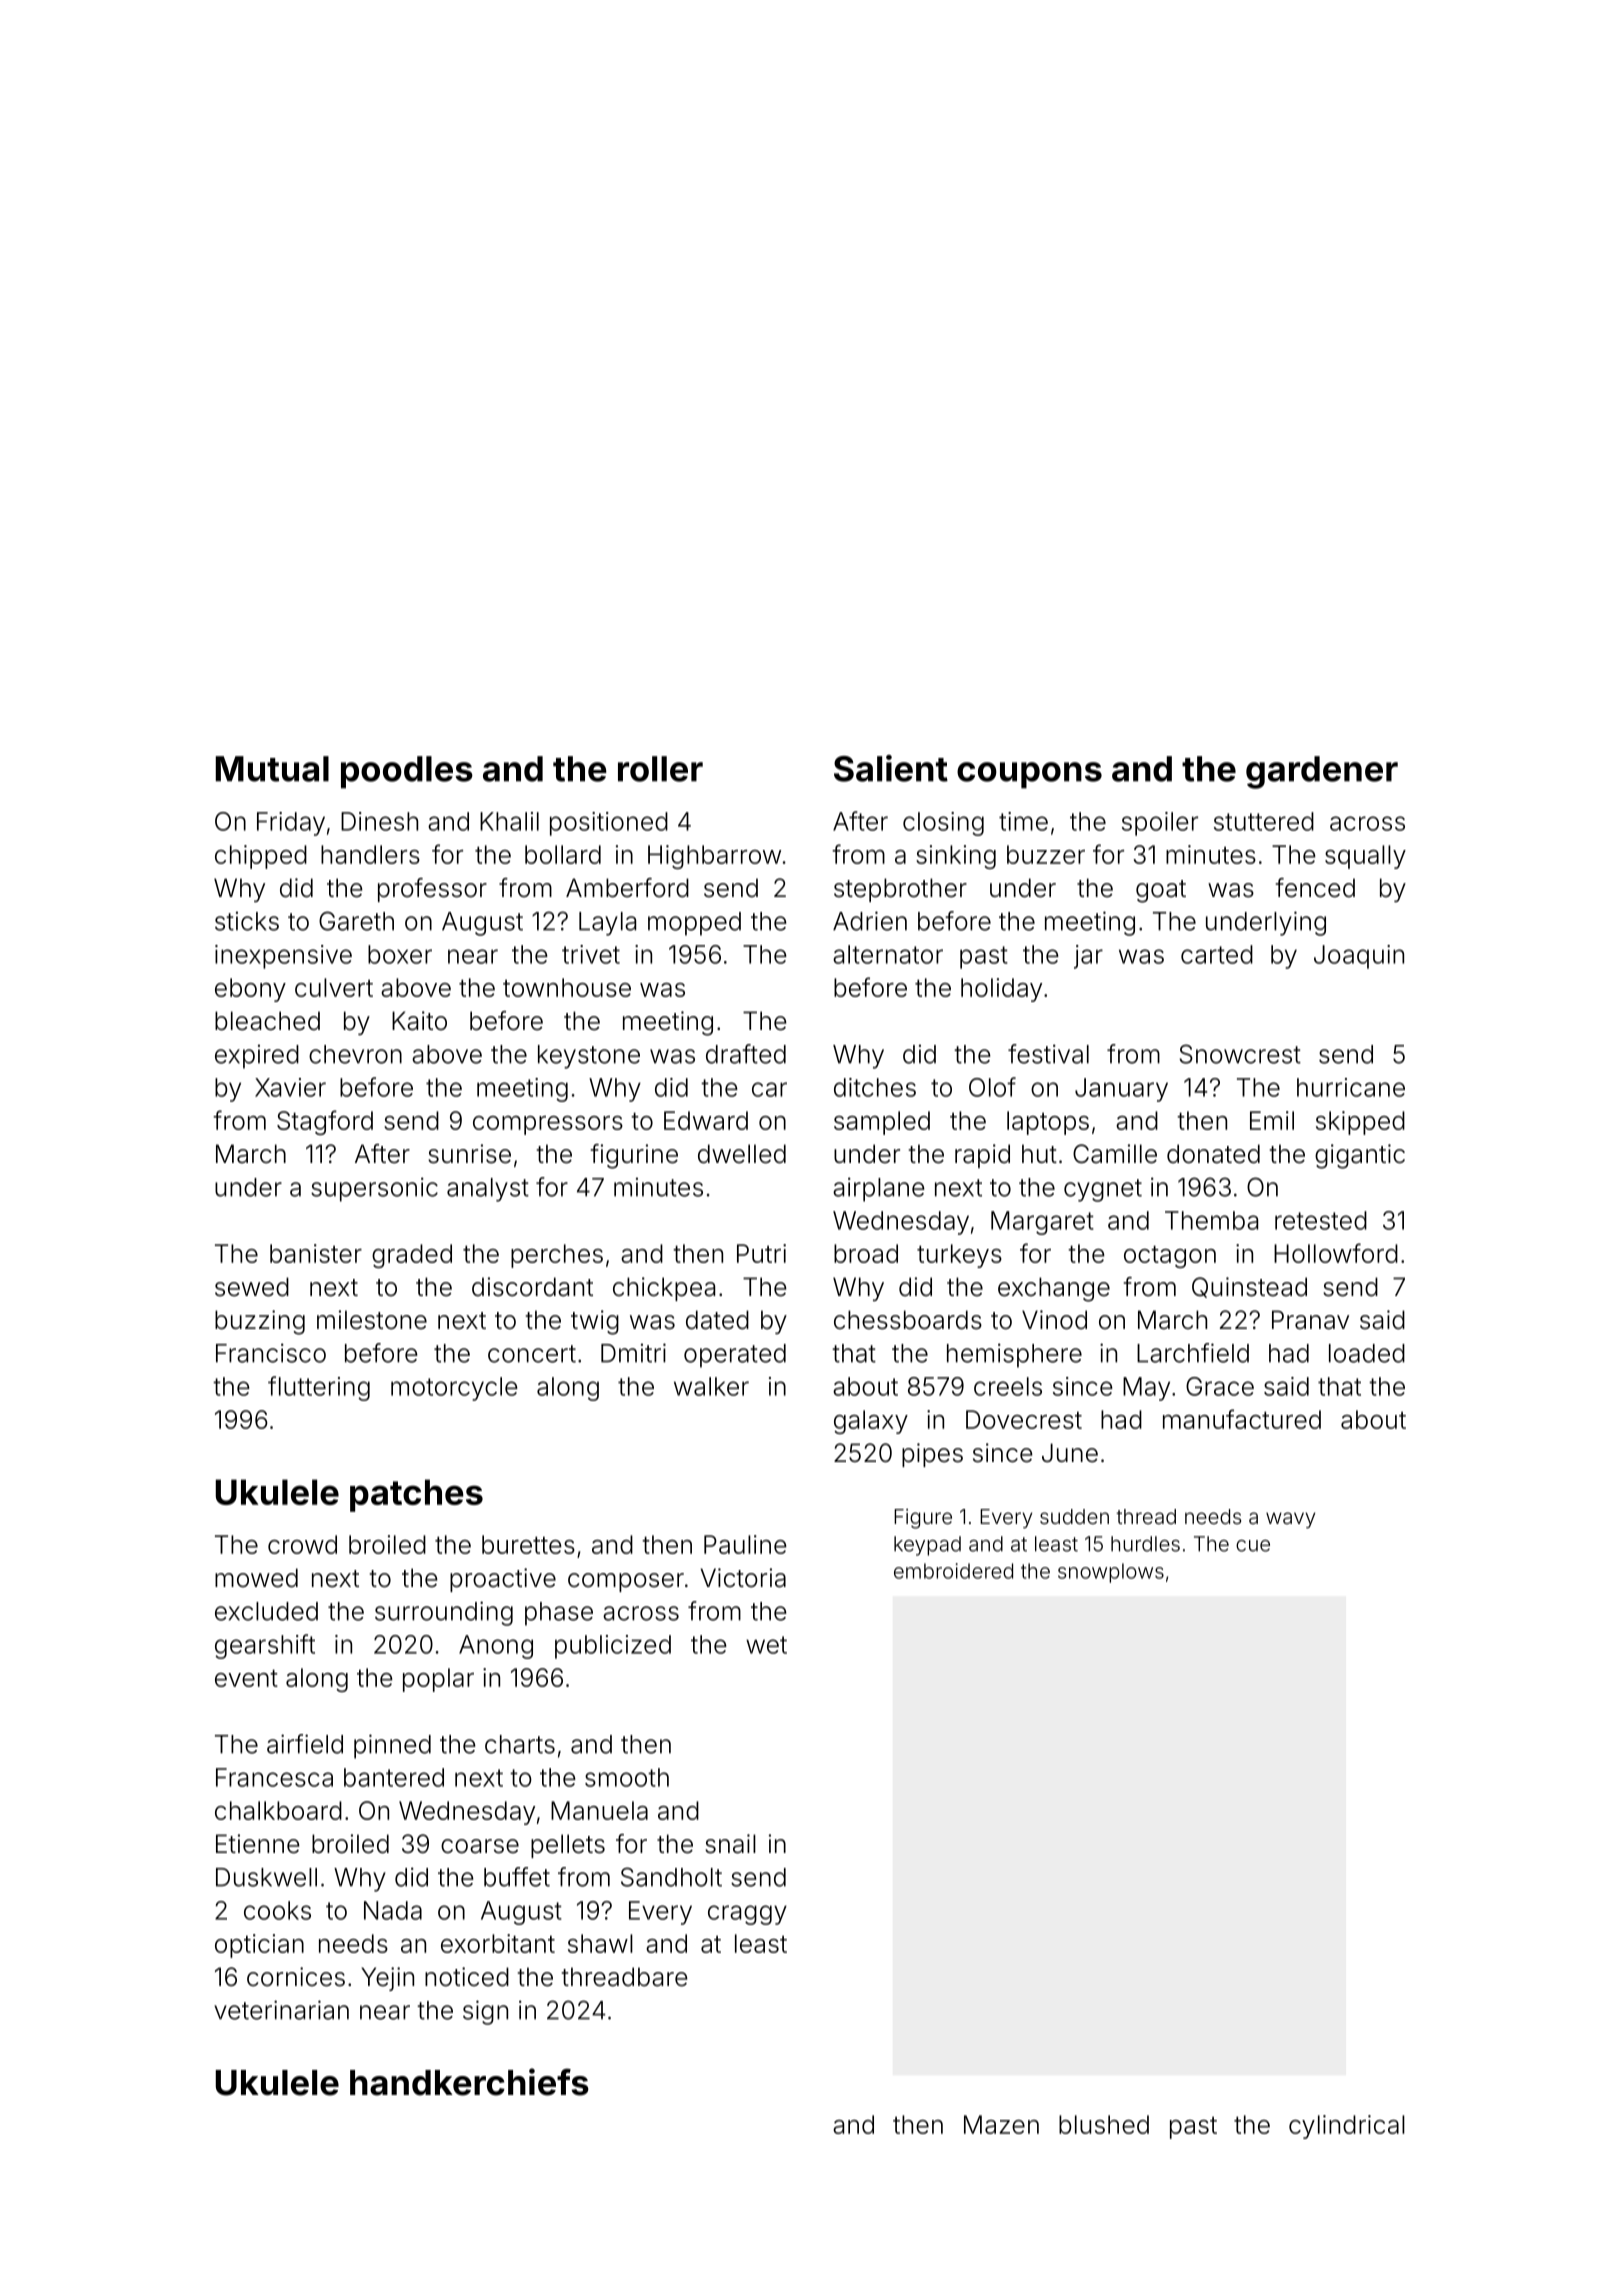 This image has height=2292, width=1620. What do you see at coordinates (272, 769) in the image?
I see `Mutual` at bounding box center [272, 769].
